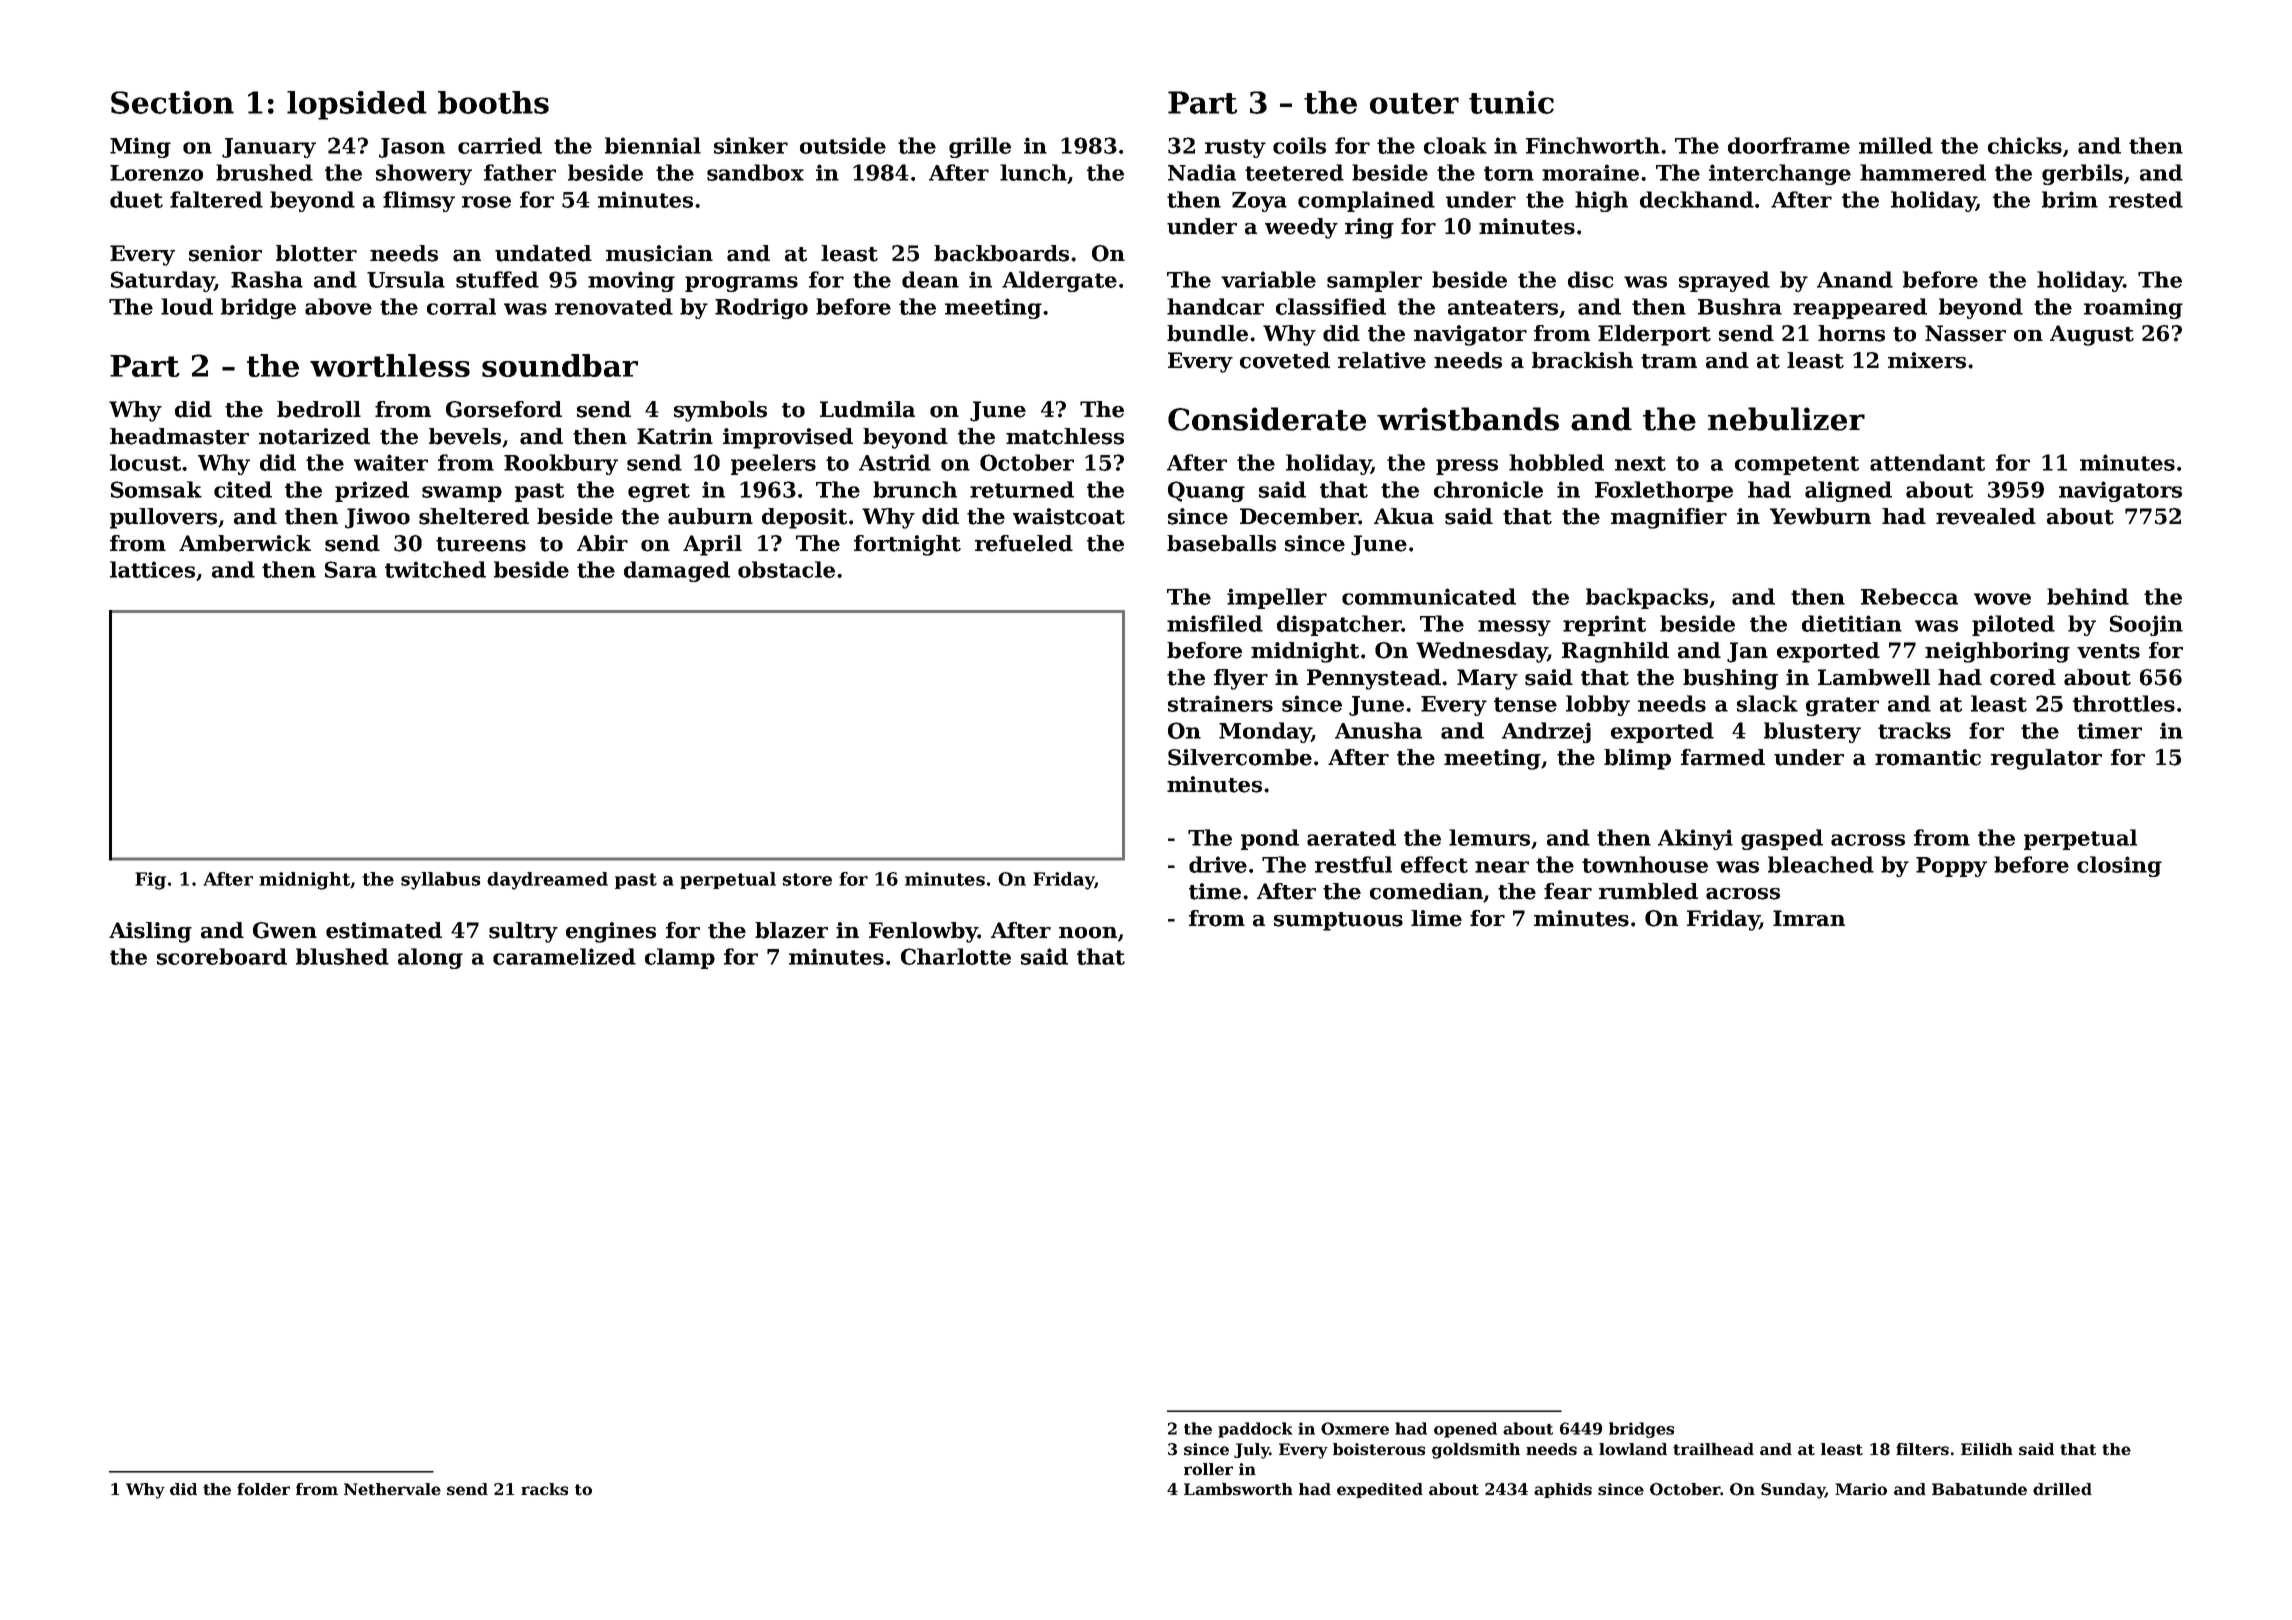 Image resolution: width=2292 pixels, height=1620 pixels. What do you see at coordinates (1563, 1490) in the screenshot?
I see `aphids` at bounding box center [1563, 1490].
